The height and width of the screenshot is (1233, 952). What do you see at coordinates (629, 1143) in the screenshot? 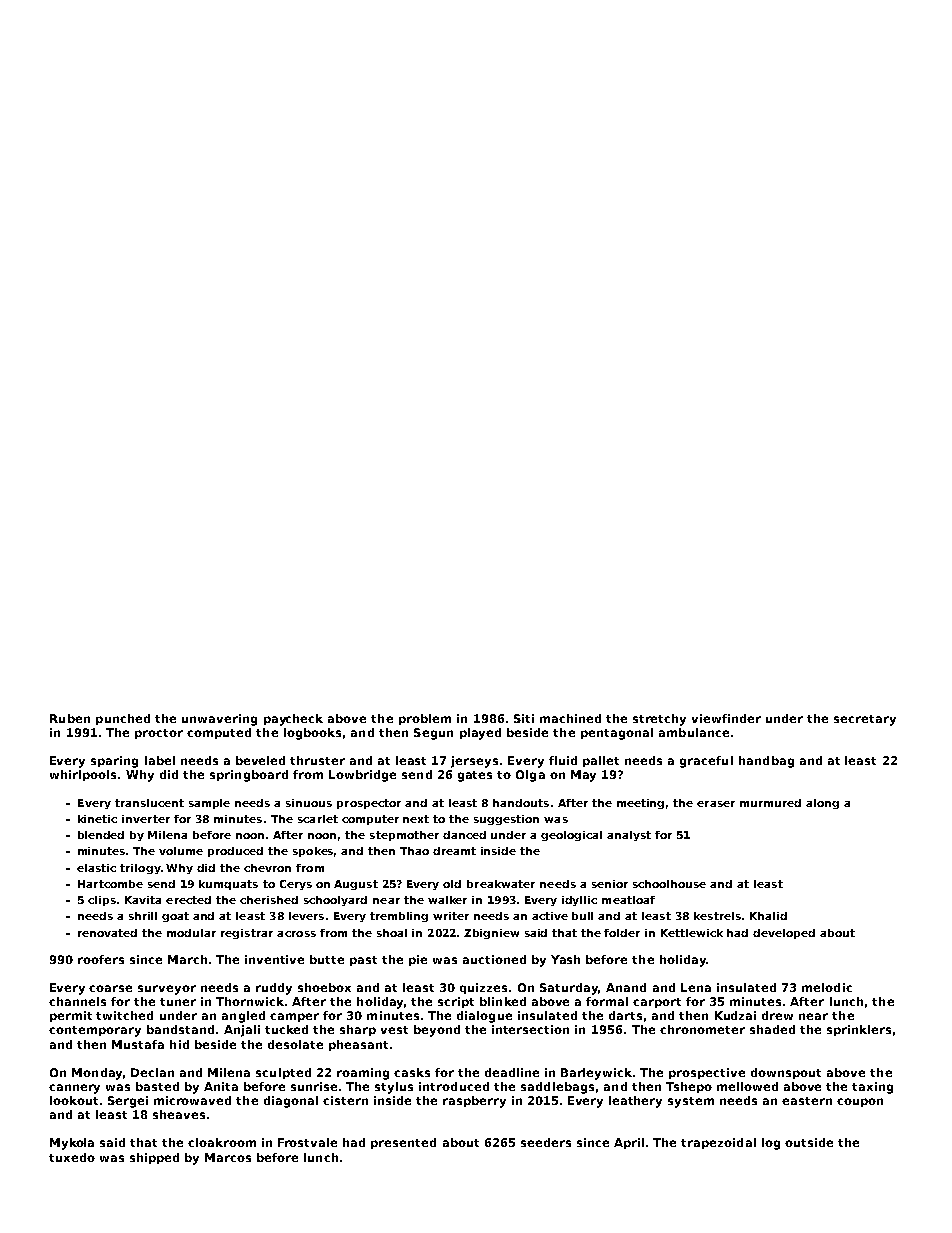
I see `April` at bounding box center [629, 1143].
